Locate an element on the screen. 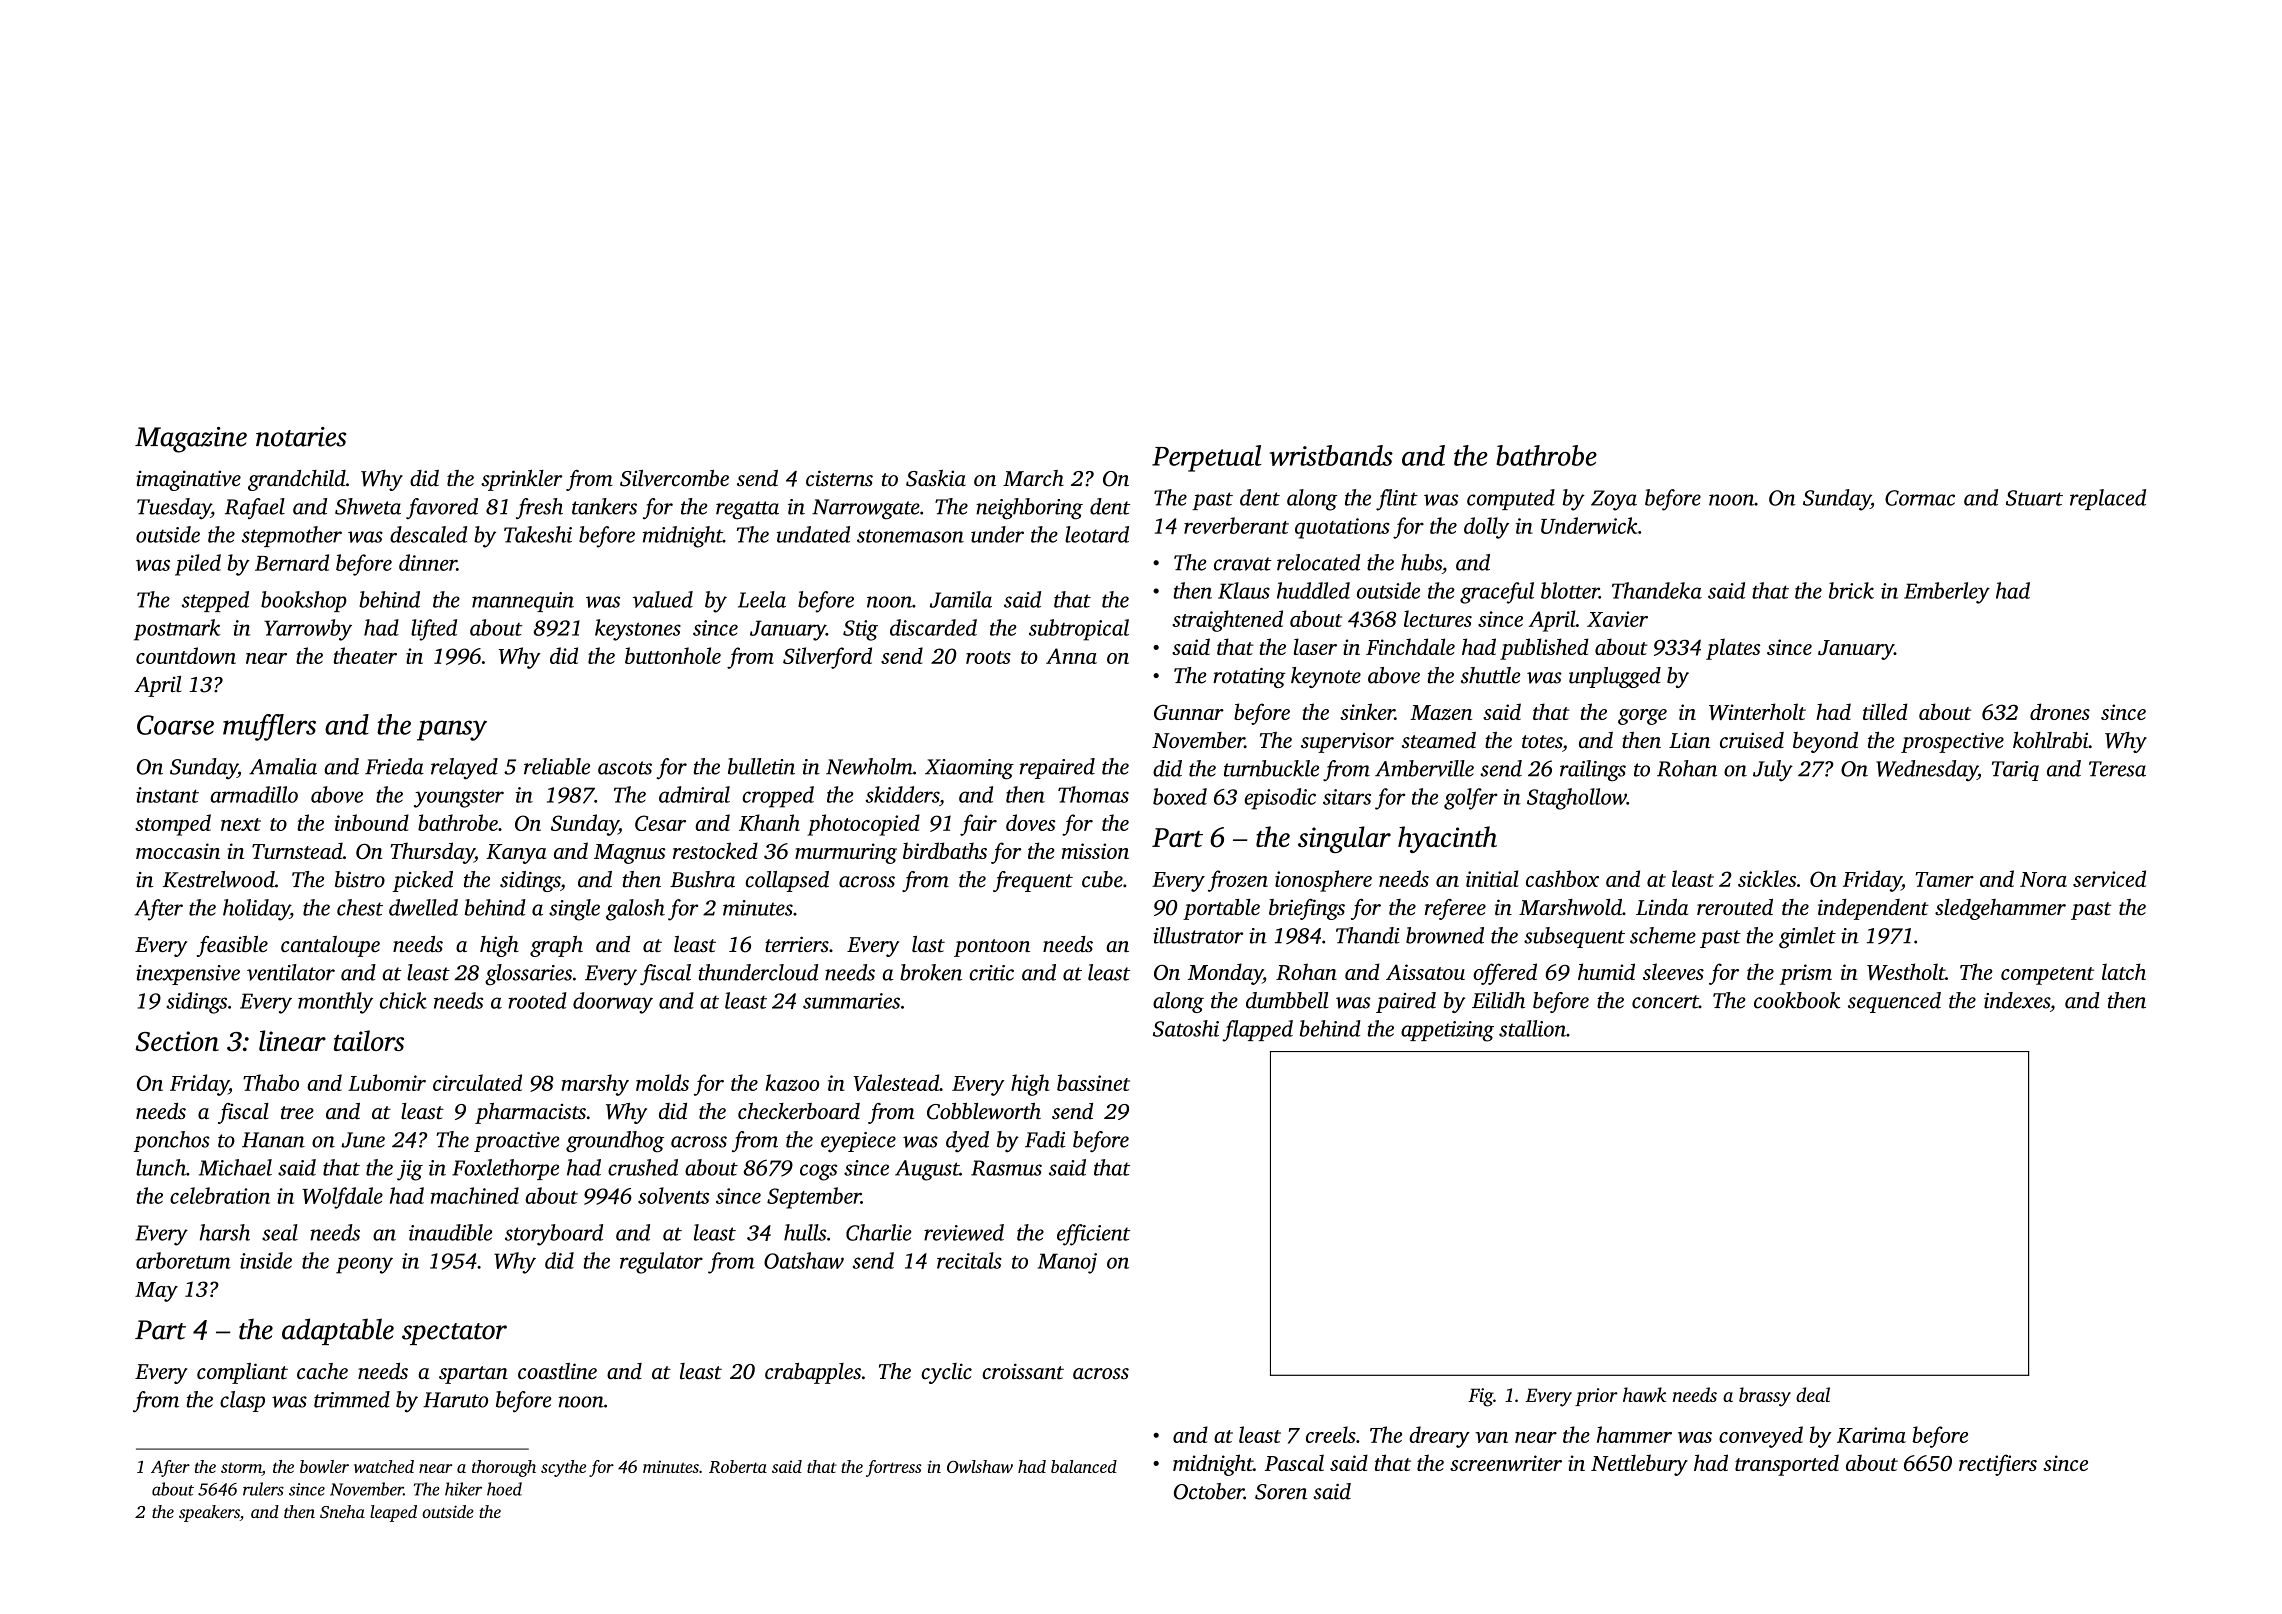 The width and height of the screenshot is (2282, 1614). October is located at coordinates (1209, 1491).
